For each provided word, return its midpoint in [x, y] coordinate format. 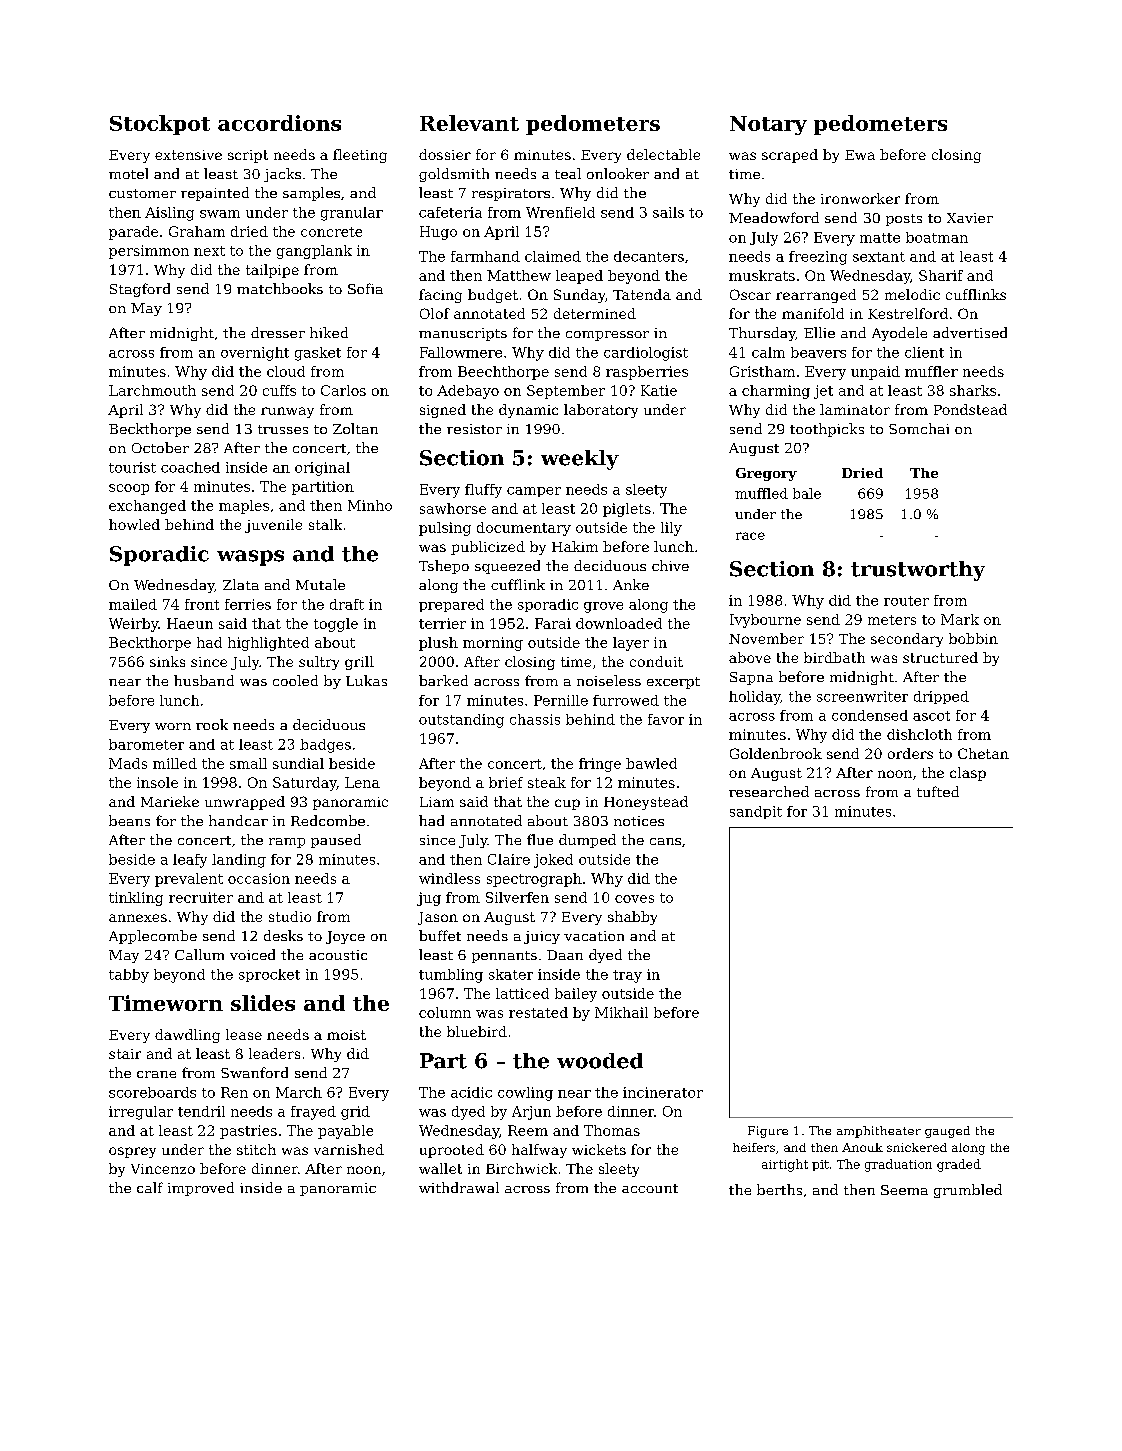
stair [125, 1054]
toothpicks [827, 430]
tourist [132, 467]
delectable [663, 154]
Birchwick [521, 1168]
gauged [947, 1132]
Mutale [320, 584]
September [566, 392]
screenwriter [862, 696]
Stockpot [160, 125]
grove [603, 607]
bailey [576, 995]
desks [283, 935]
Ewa [860, 155]
